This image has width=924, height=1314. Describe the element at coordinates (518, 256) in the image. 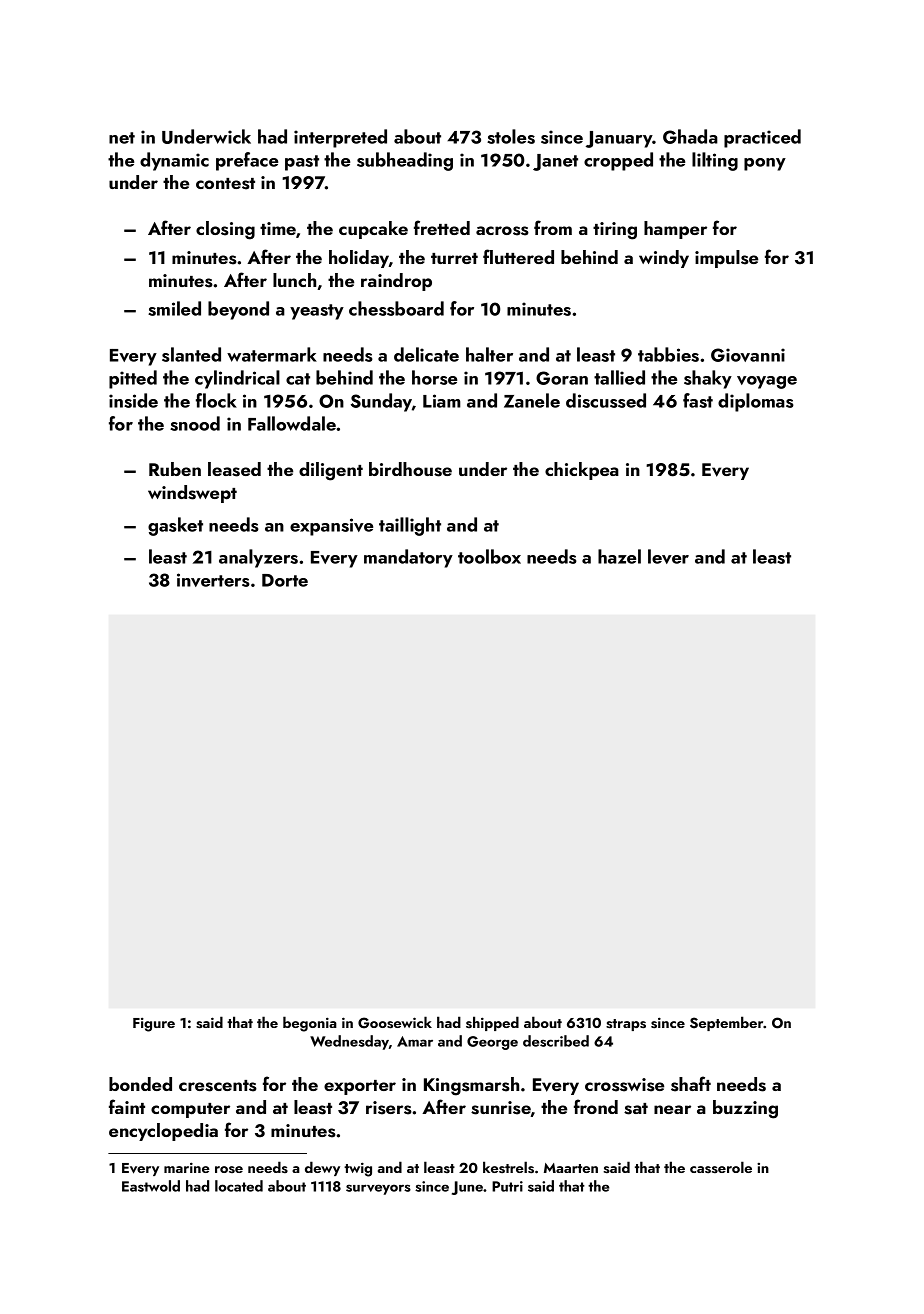

I see `fluttered` at that location.
